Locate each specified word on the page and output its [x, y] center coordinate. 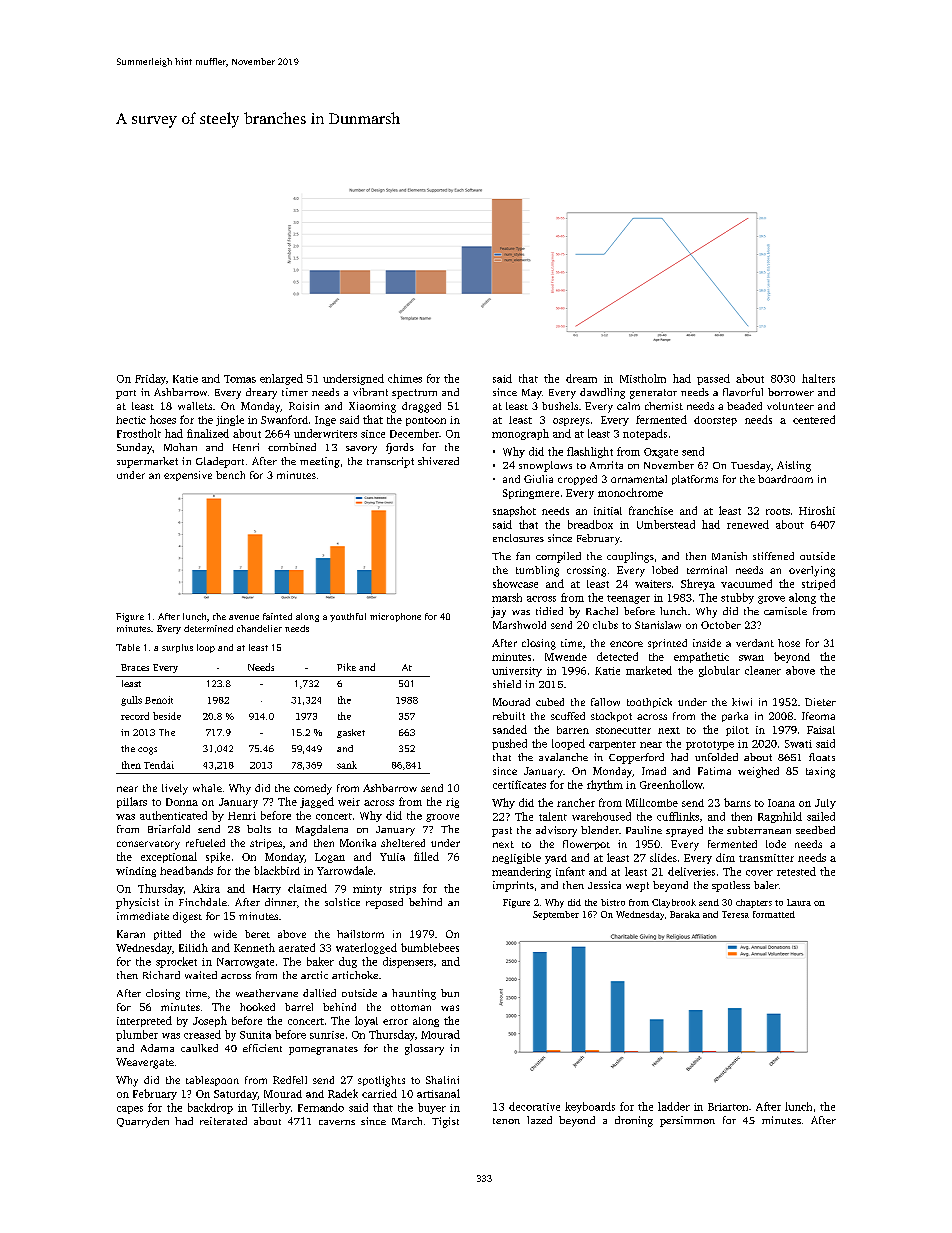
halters [818, 378]
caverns [337, 1122]
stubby [737, 598]
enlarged [281, 379]
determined [208, 628]
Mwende [566, 657]
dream [581, 378]
